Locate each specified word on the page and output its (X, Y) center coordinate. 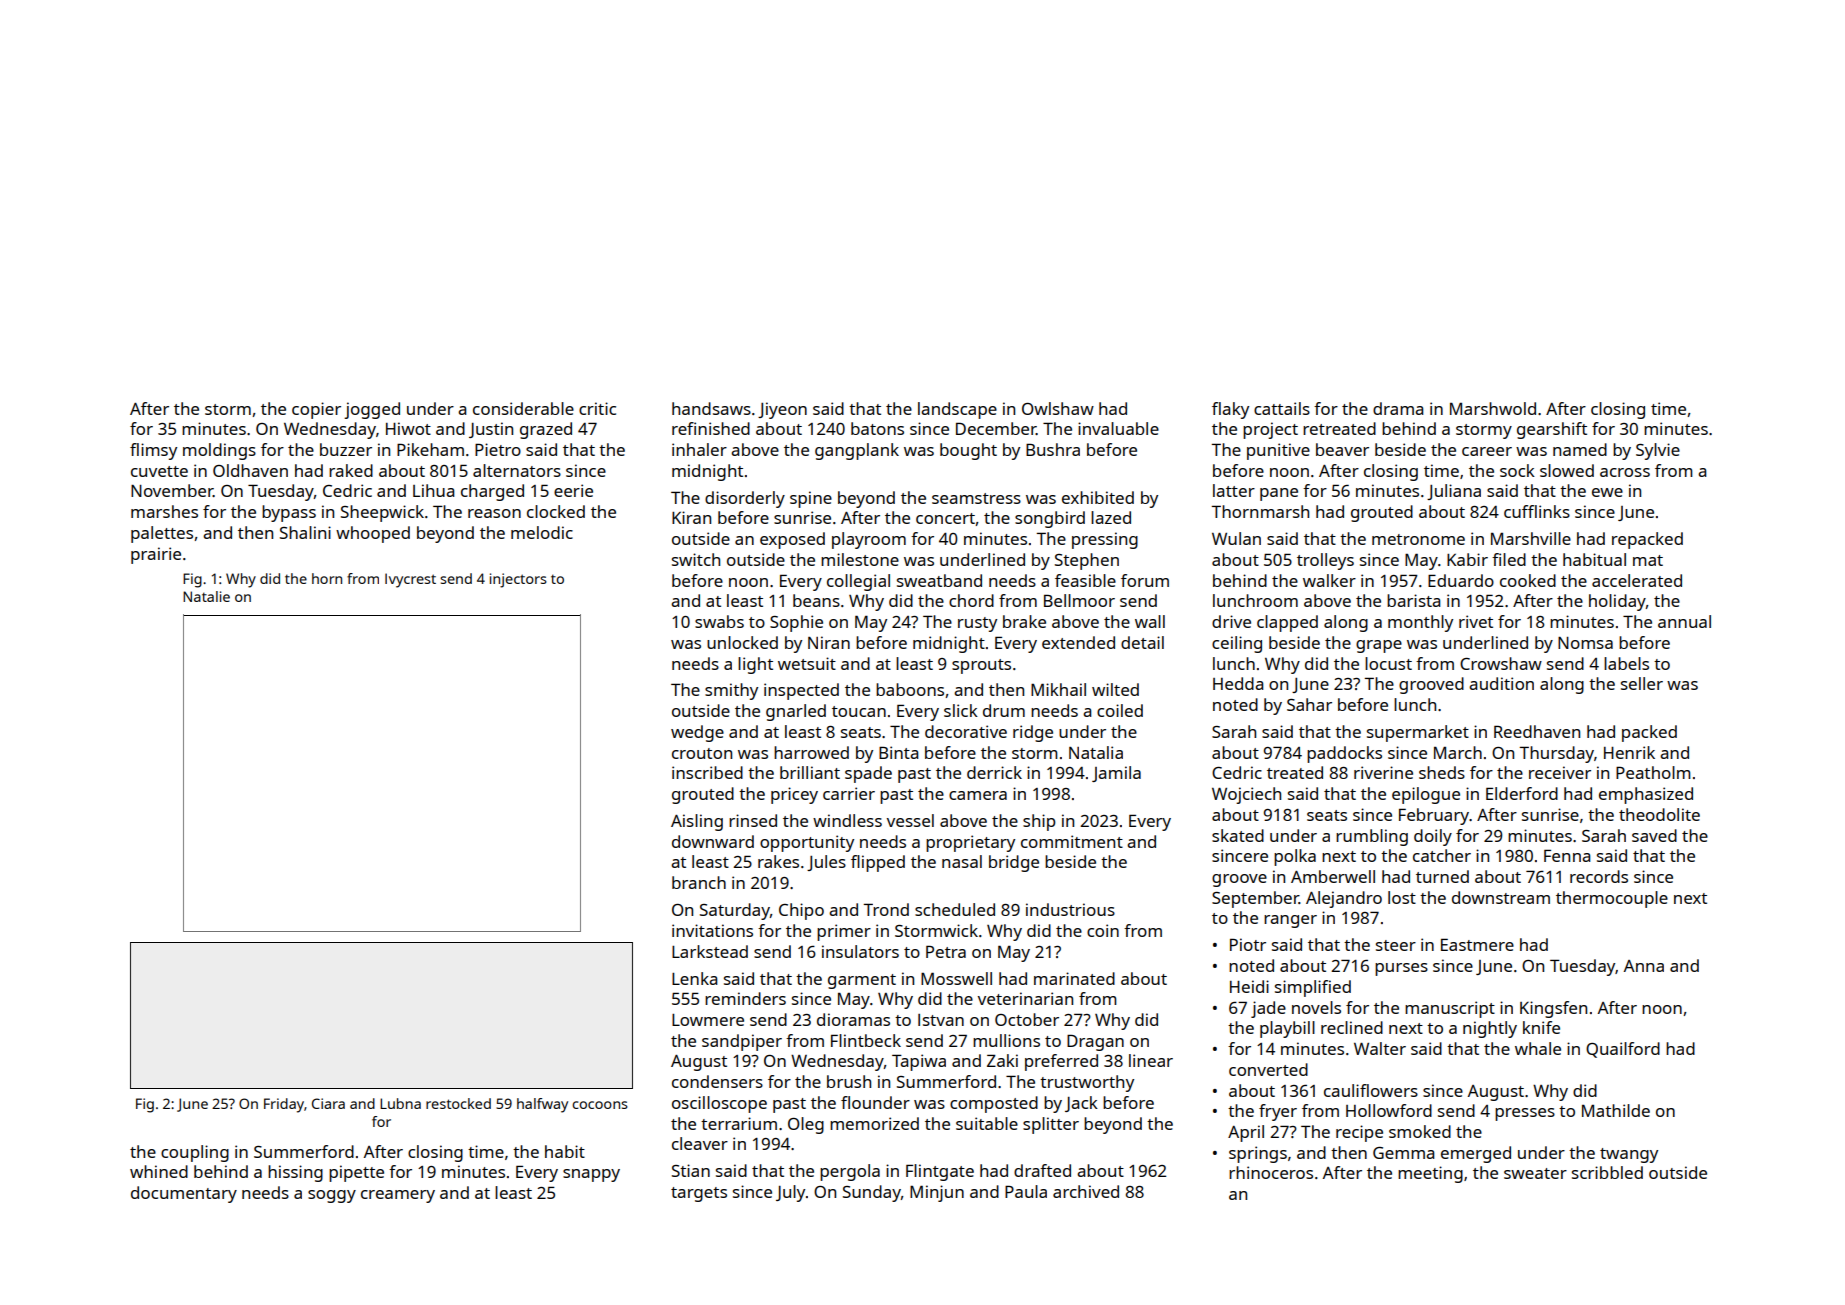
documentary (184, 1194)
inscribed (707, 772)
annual (1684, 621)
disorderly (745, 499)
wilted (1115, 689)
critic (597, 408)
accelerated (1637, 580)
